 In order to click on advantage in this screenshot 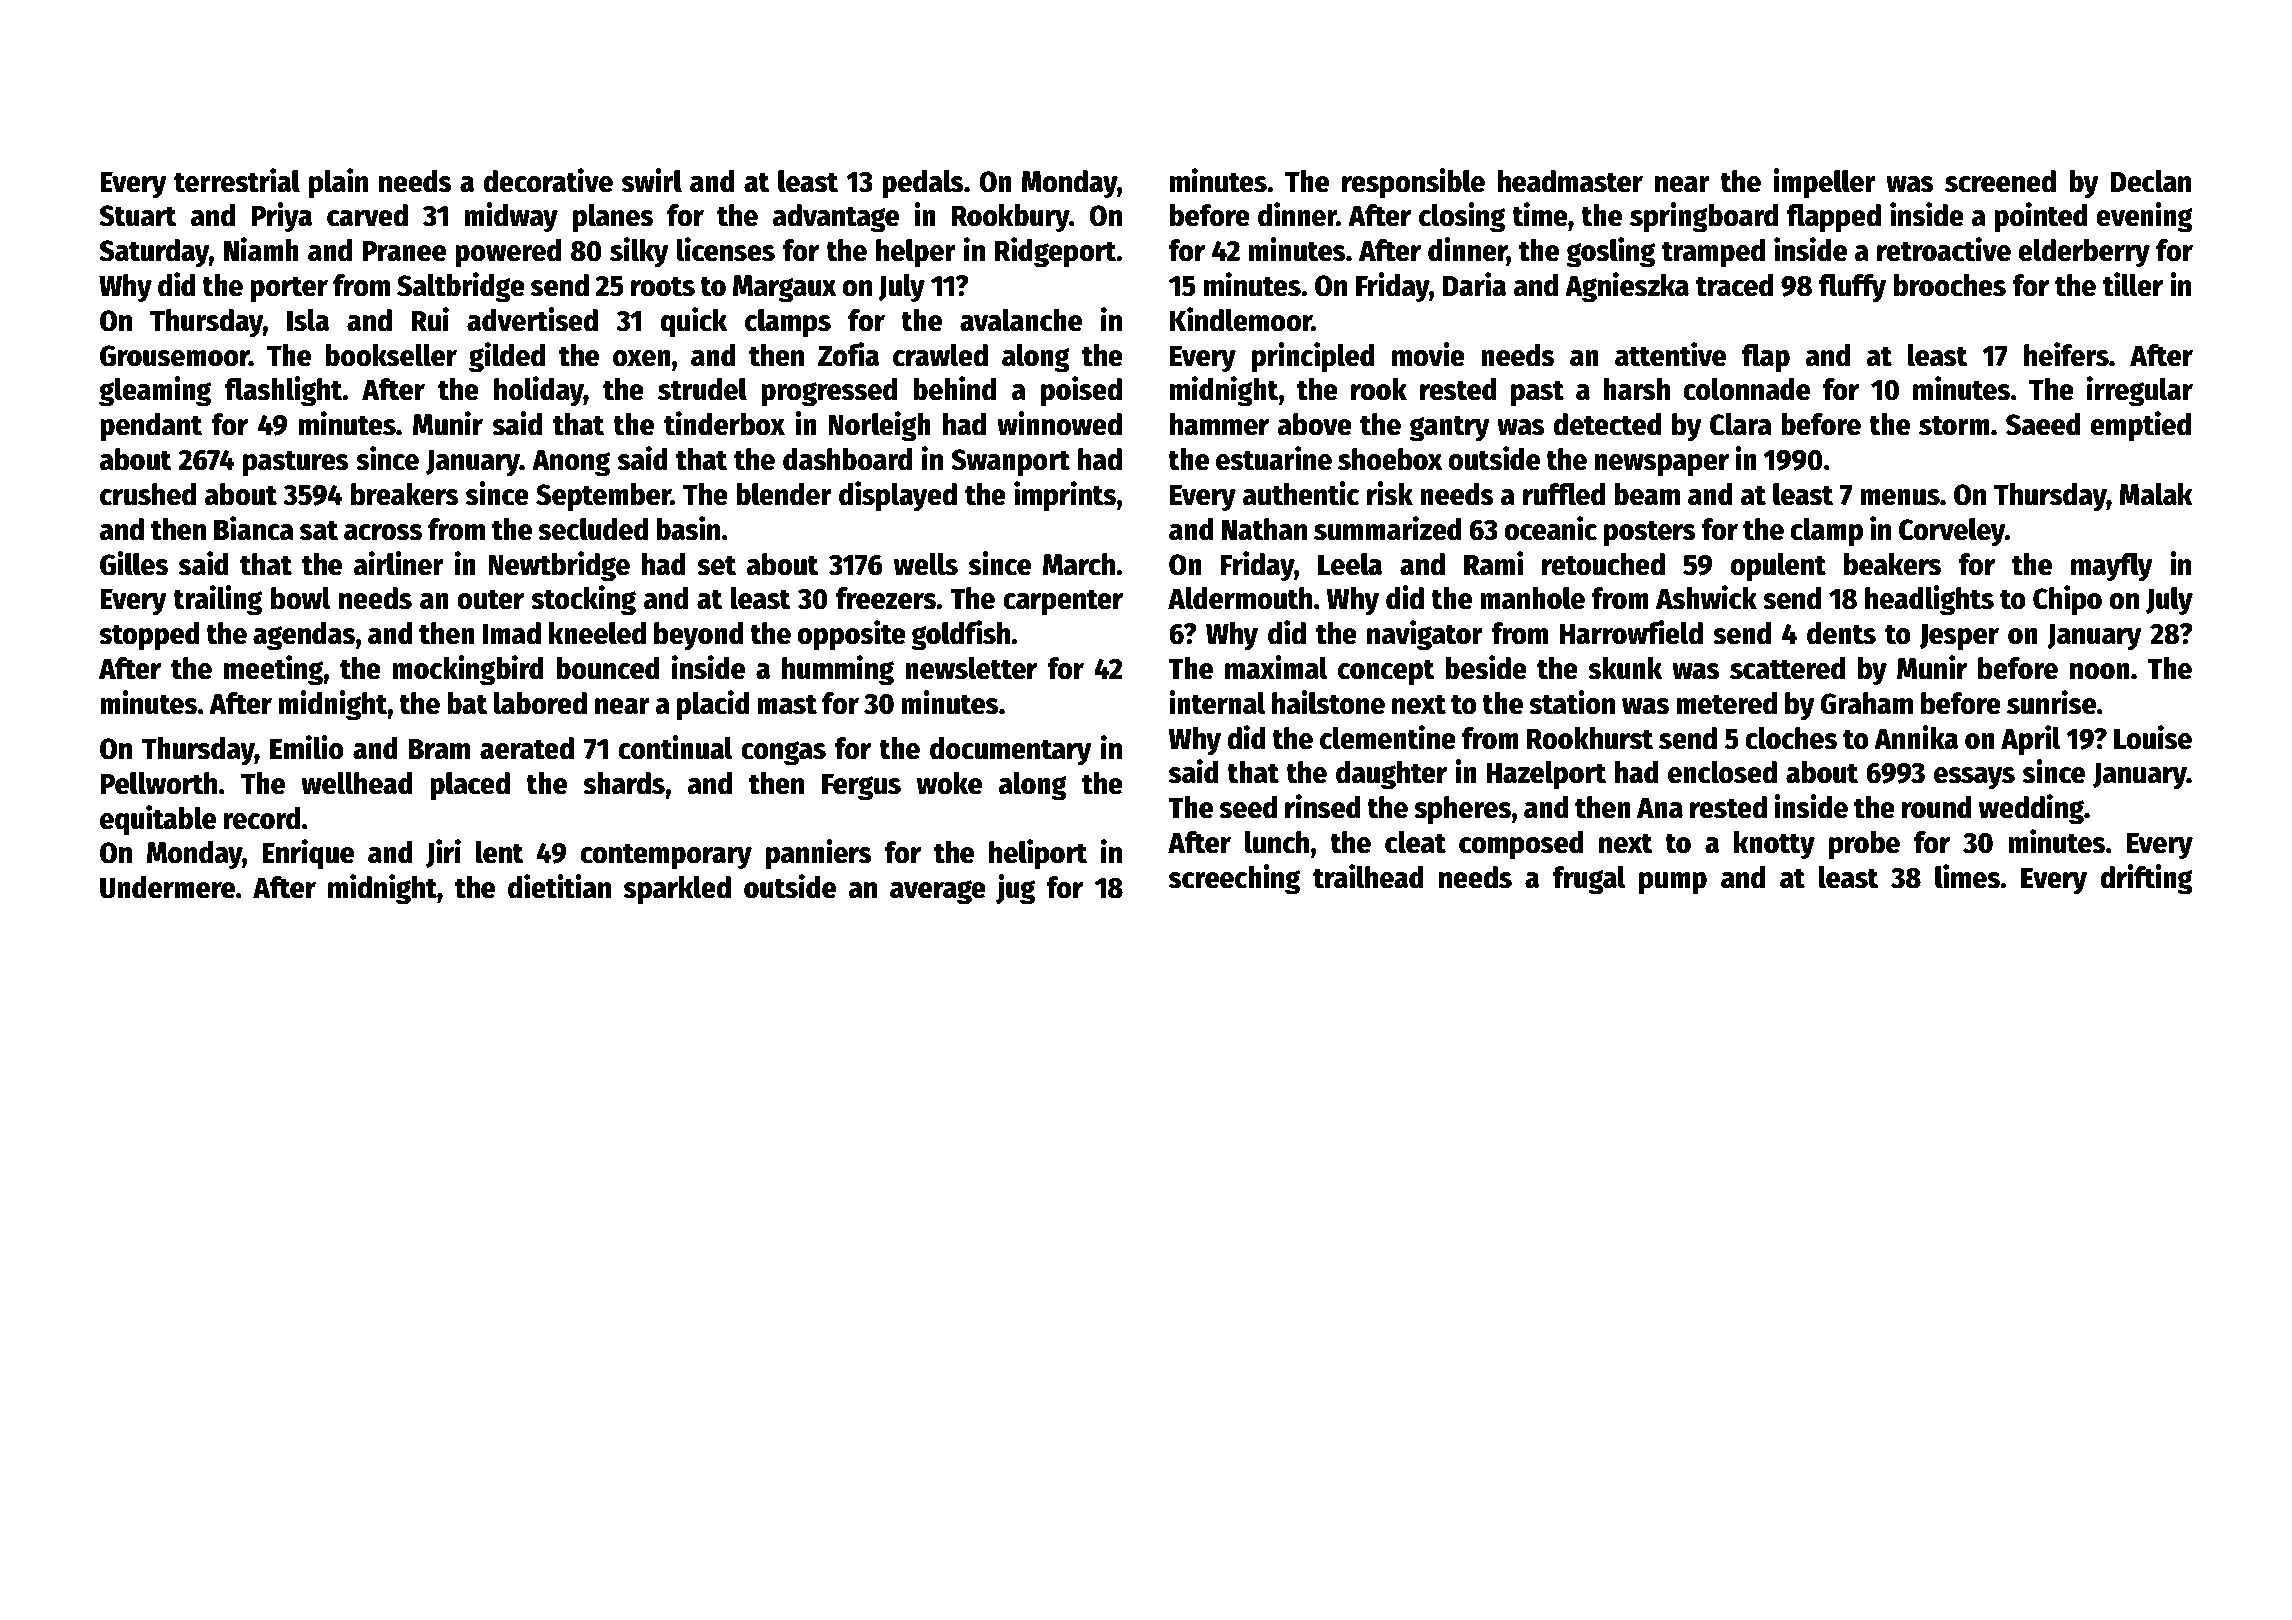, I will do `click(835, 218)`.
